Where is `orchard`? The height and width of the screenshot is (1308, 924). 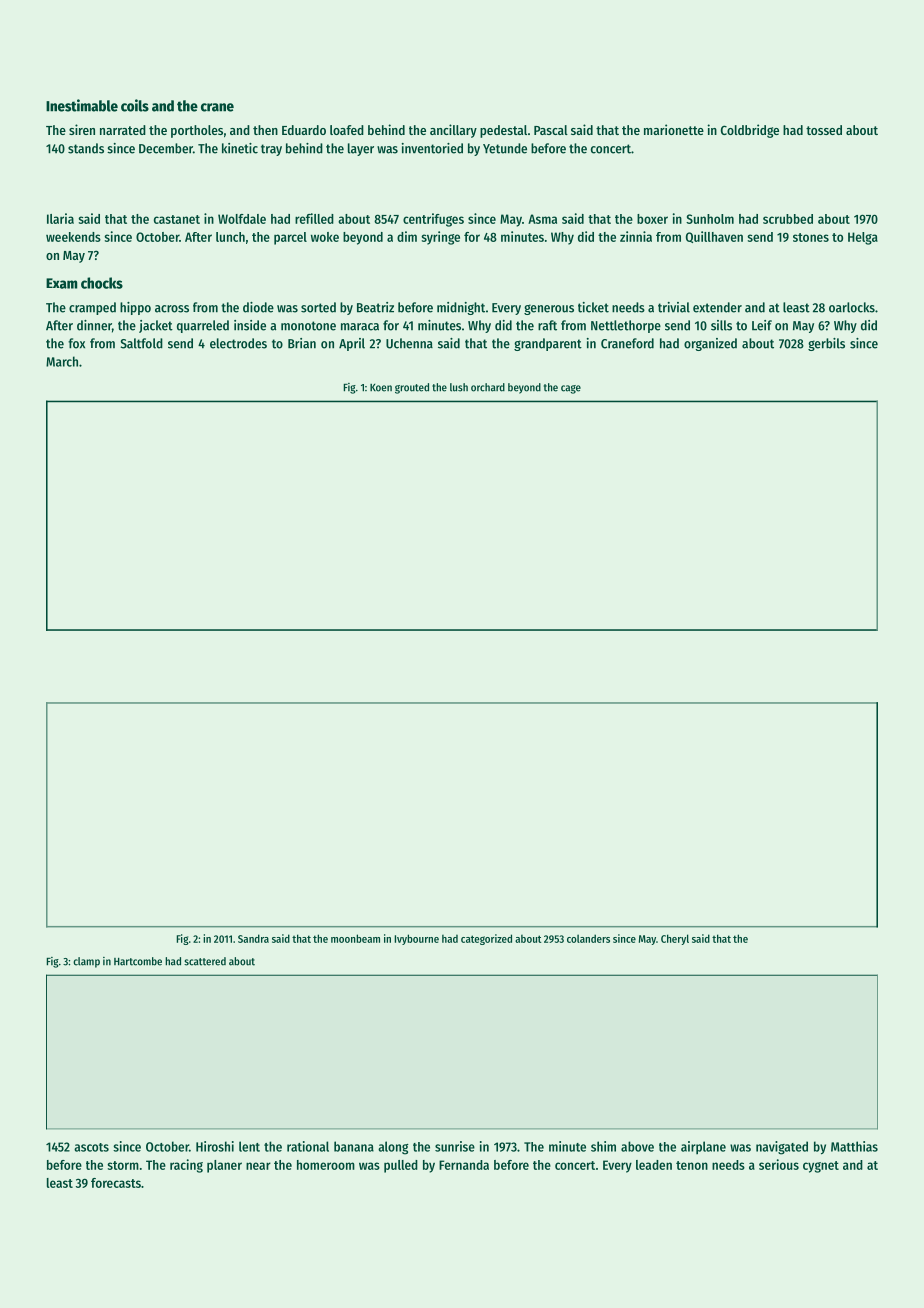
orchard is located at coordinates (488, 387).
